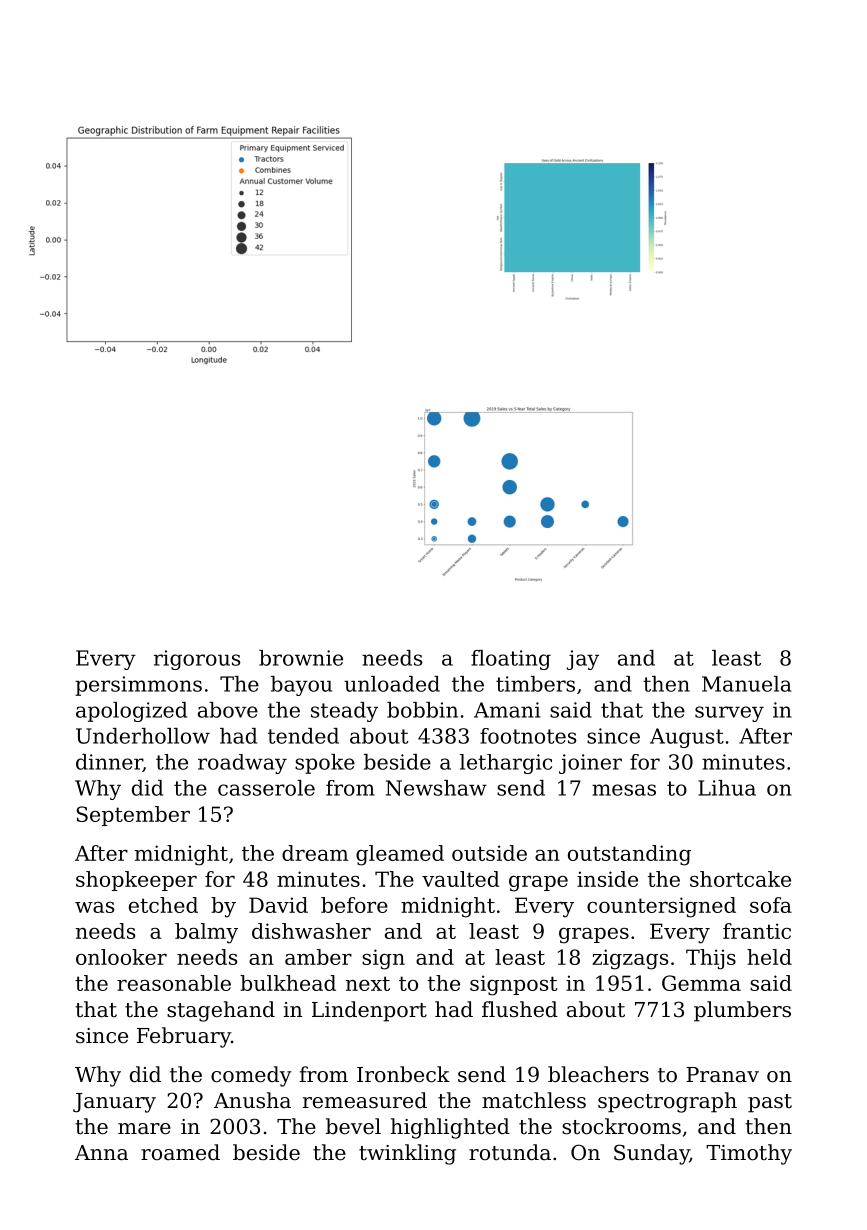 The width and height of the document is (867, 1230). What do you see at coordinates (436, 788) in the document?
I see `Newshaw` at bounding box center [436, 788].
